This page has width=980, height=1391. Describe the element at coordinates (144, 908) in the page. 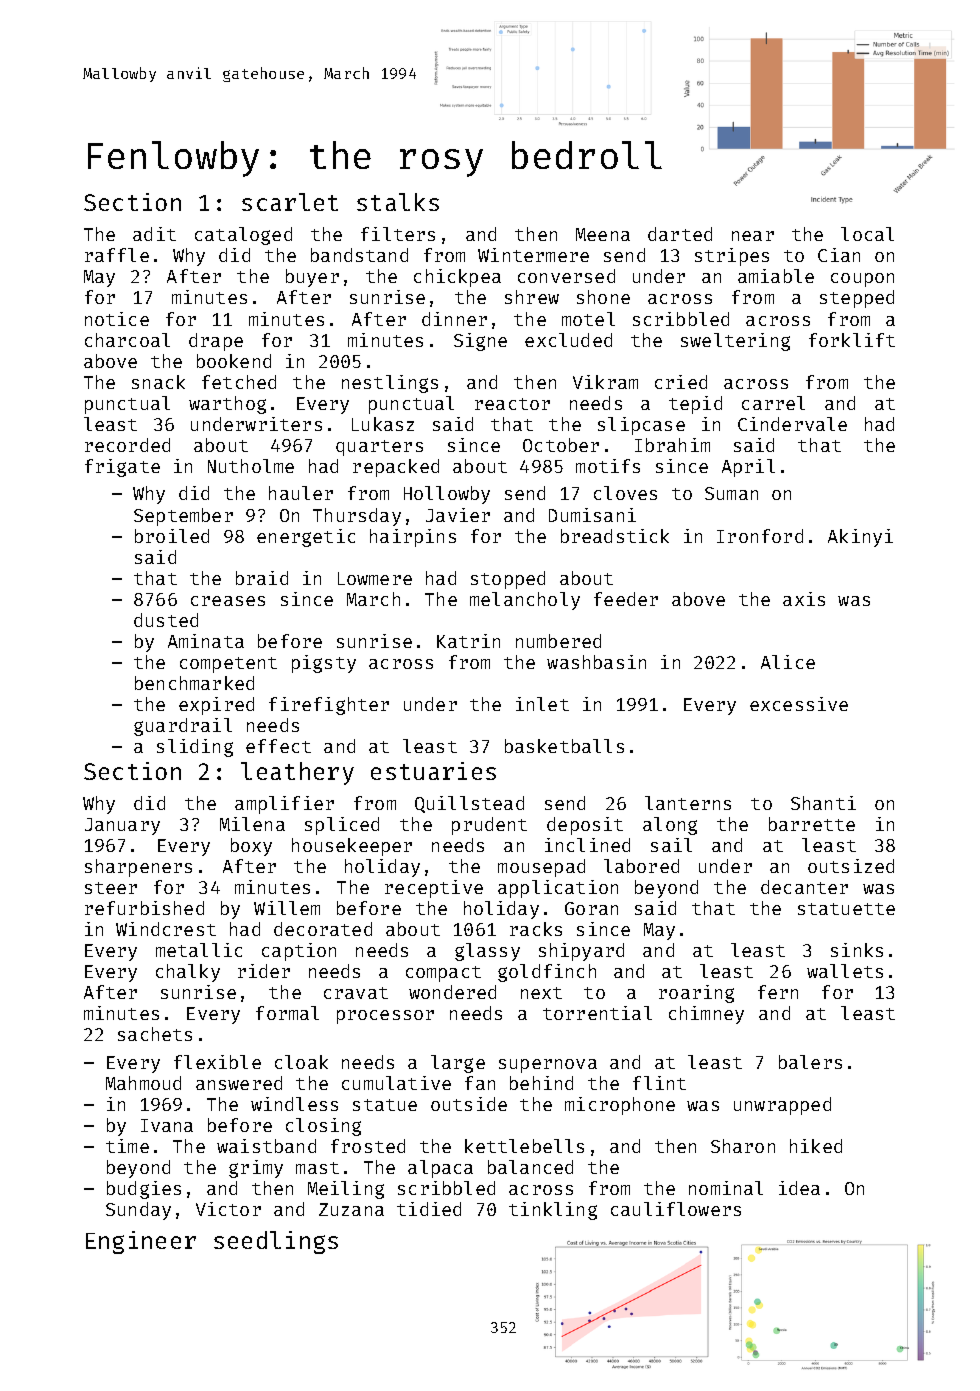

I see `refurbished` at that location.
